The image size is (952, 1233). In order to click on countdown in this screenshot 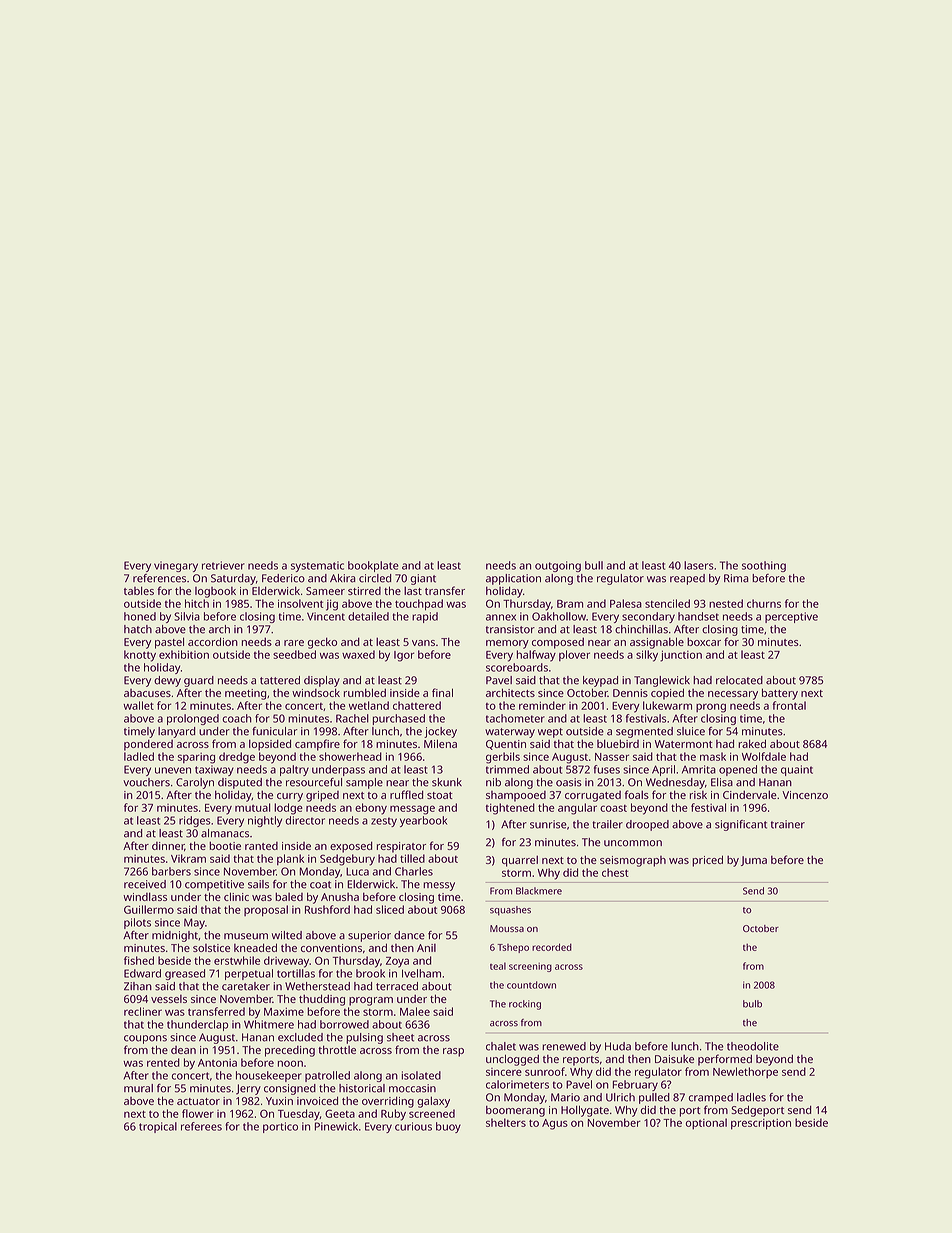, I will do `click(531, 985)`.
